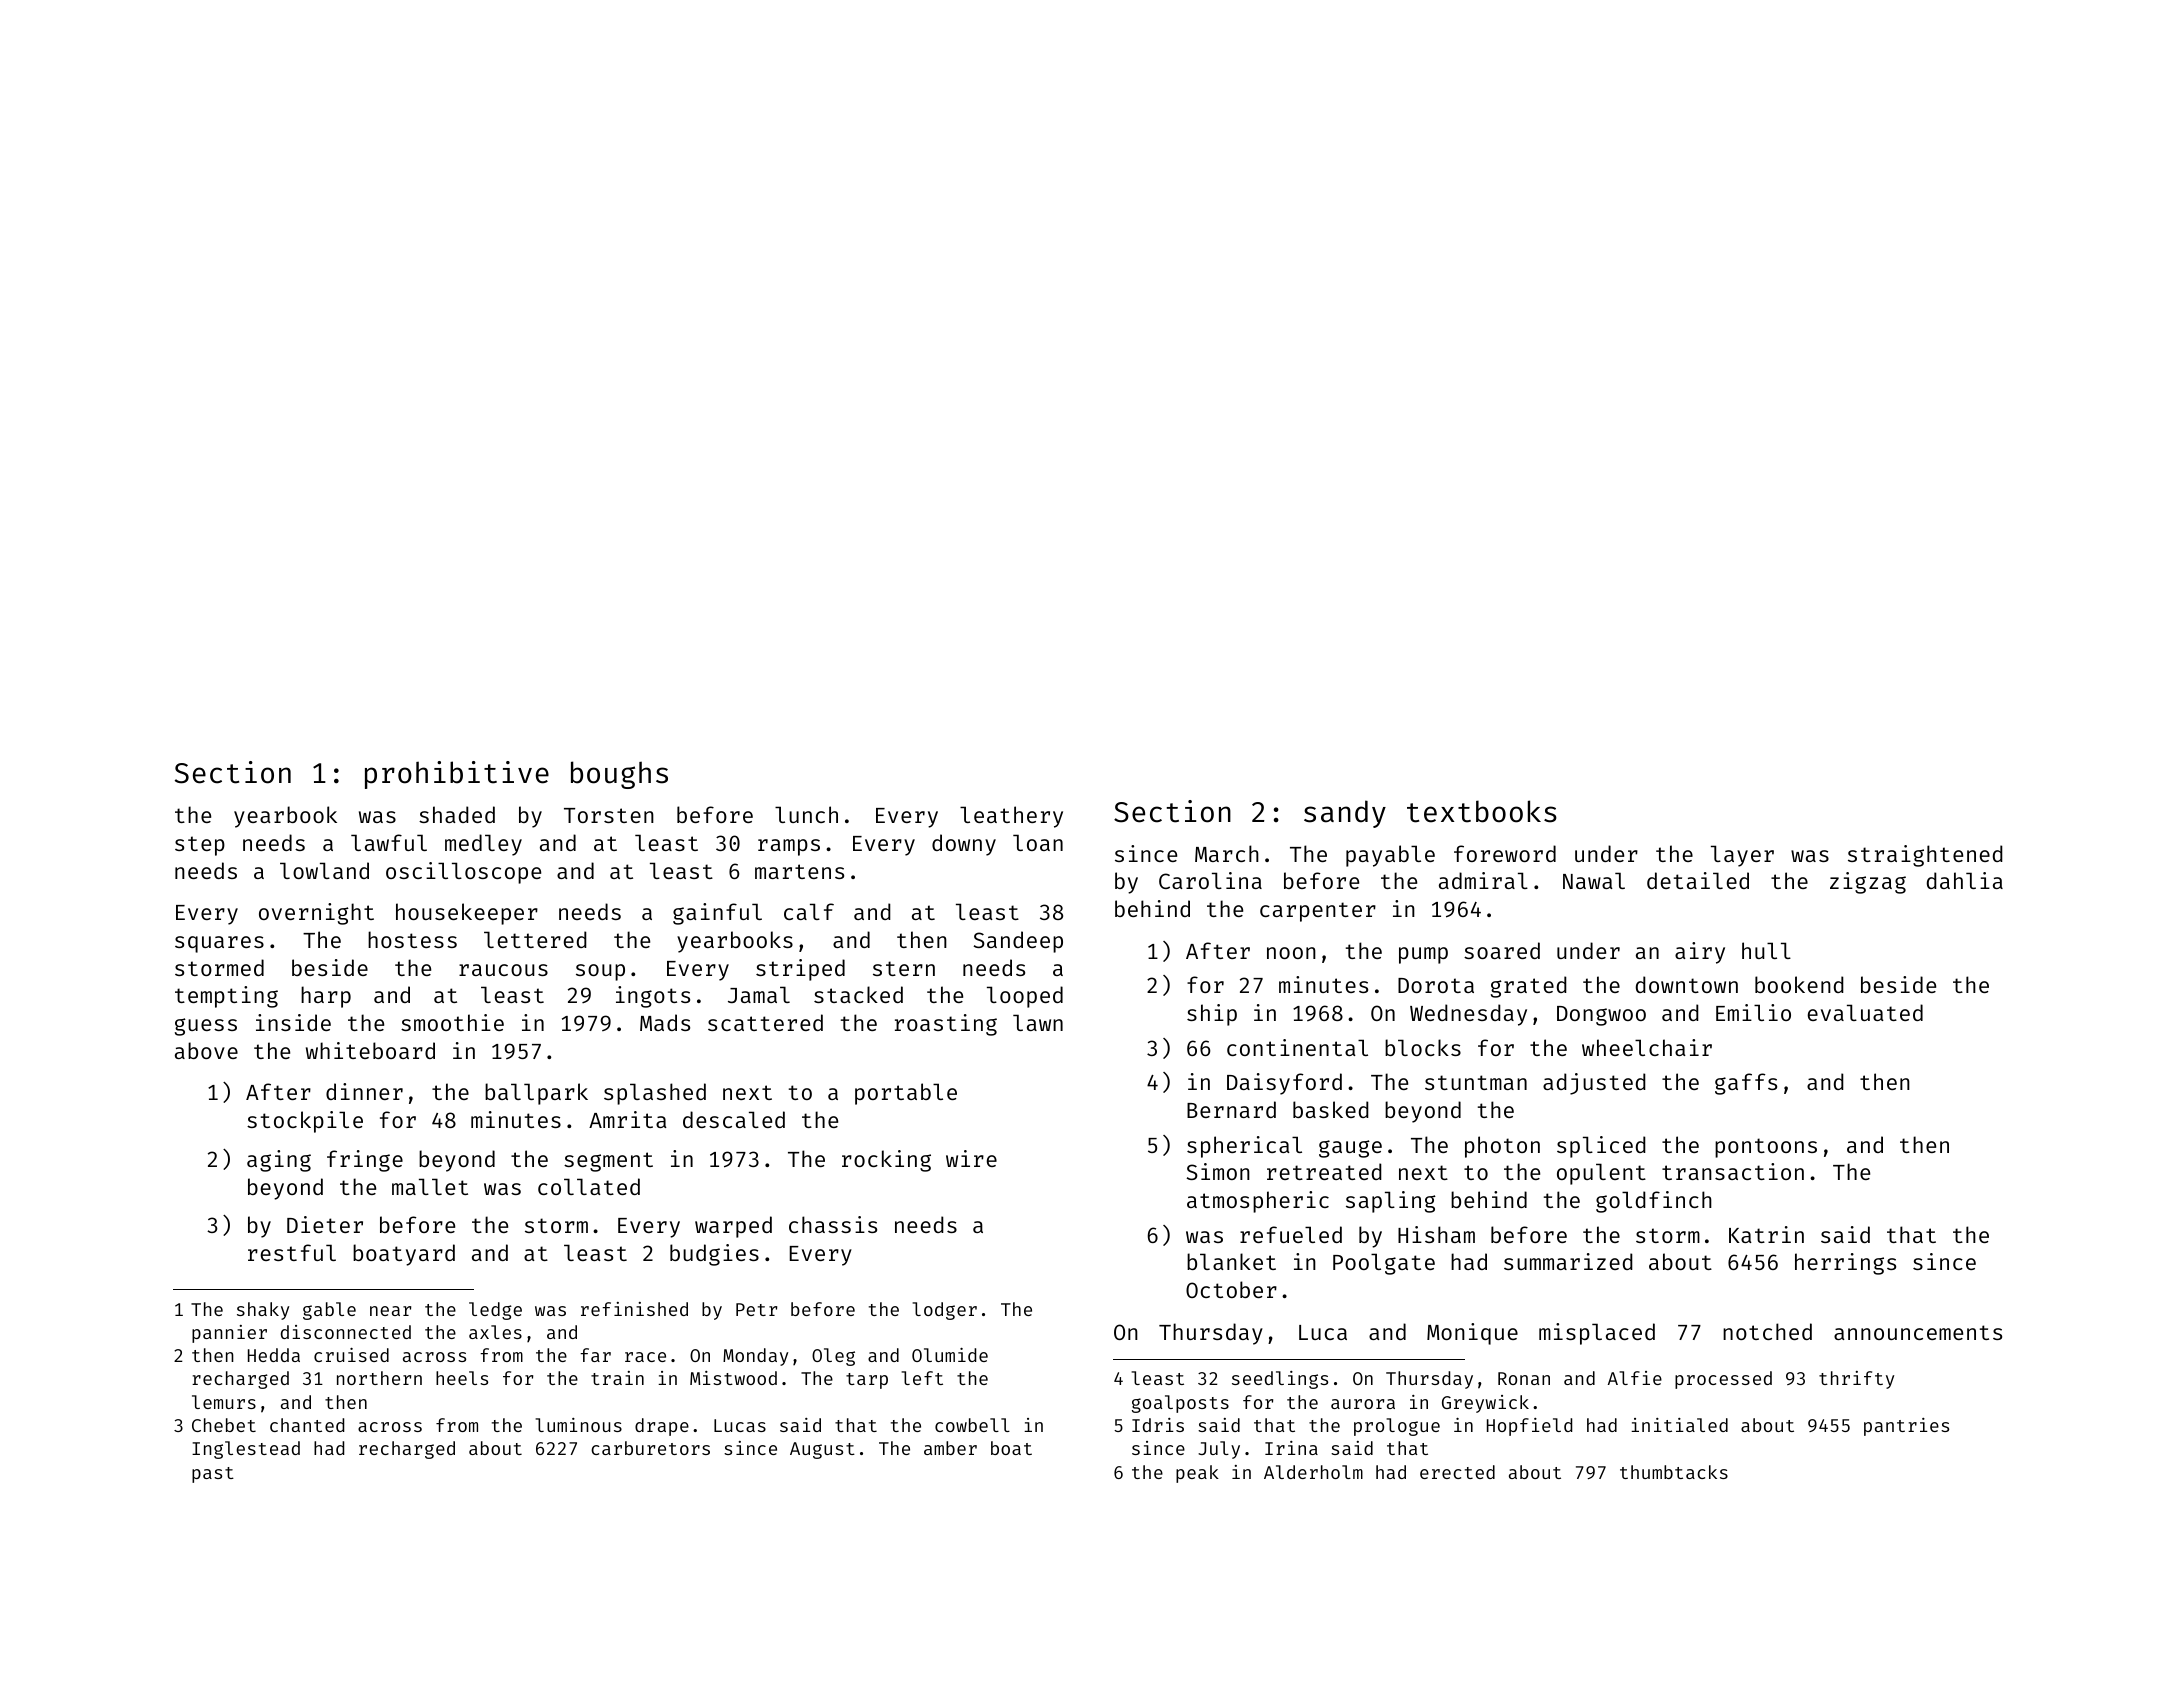 The height and width of the image is (1683, 2178). I want to click on prohibitive, so click(457, 775).
